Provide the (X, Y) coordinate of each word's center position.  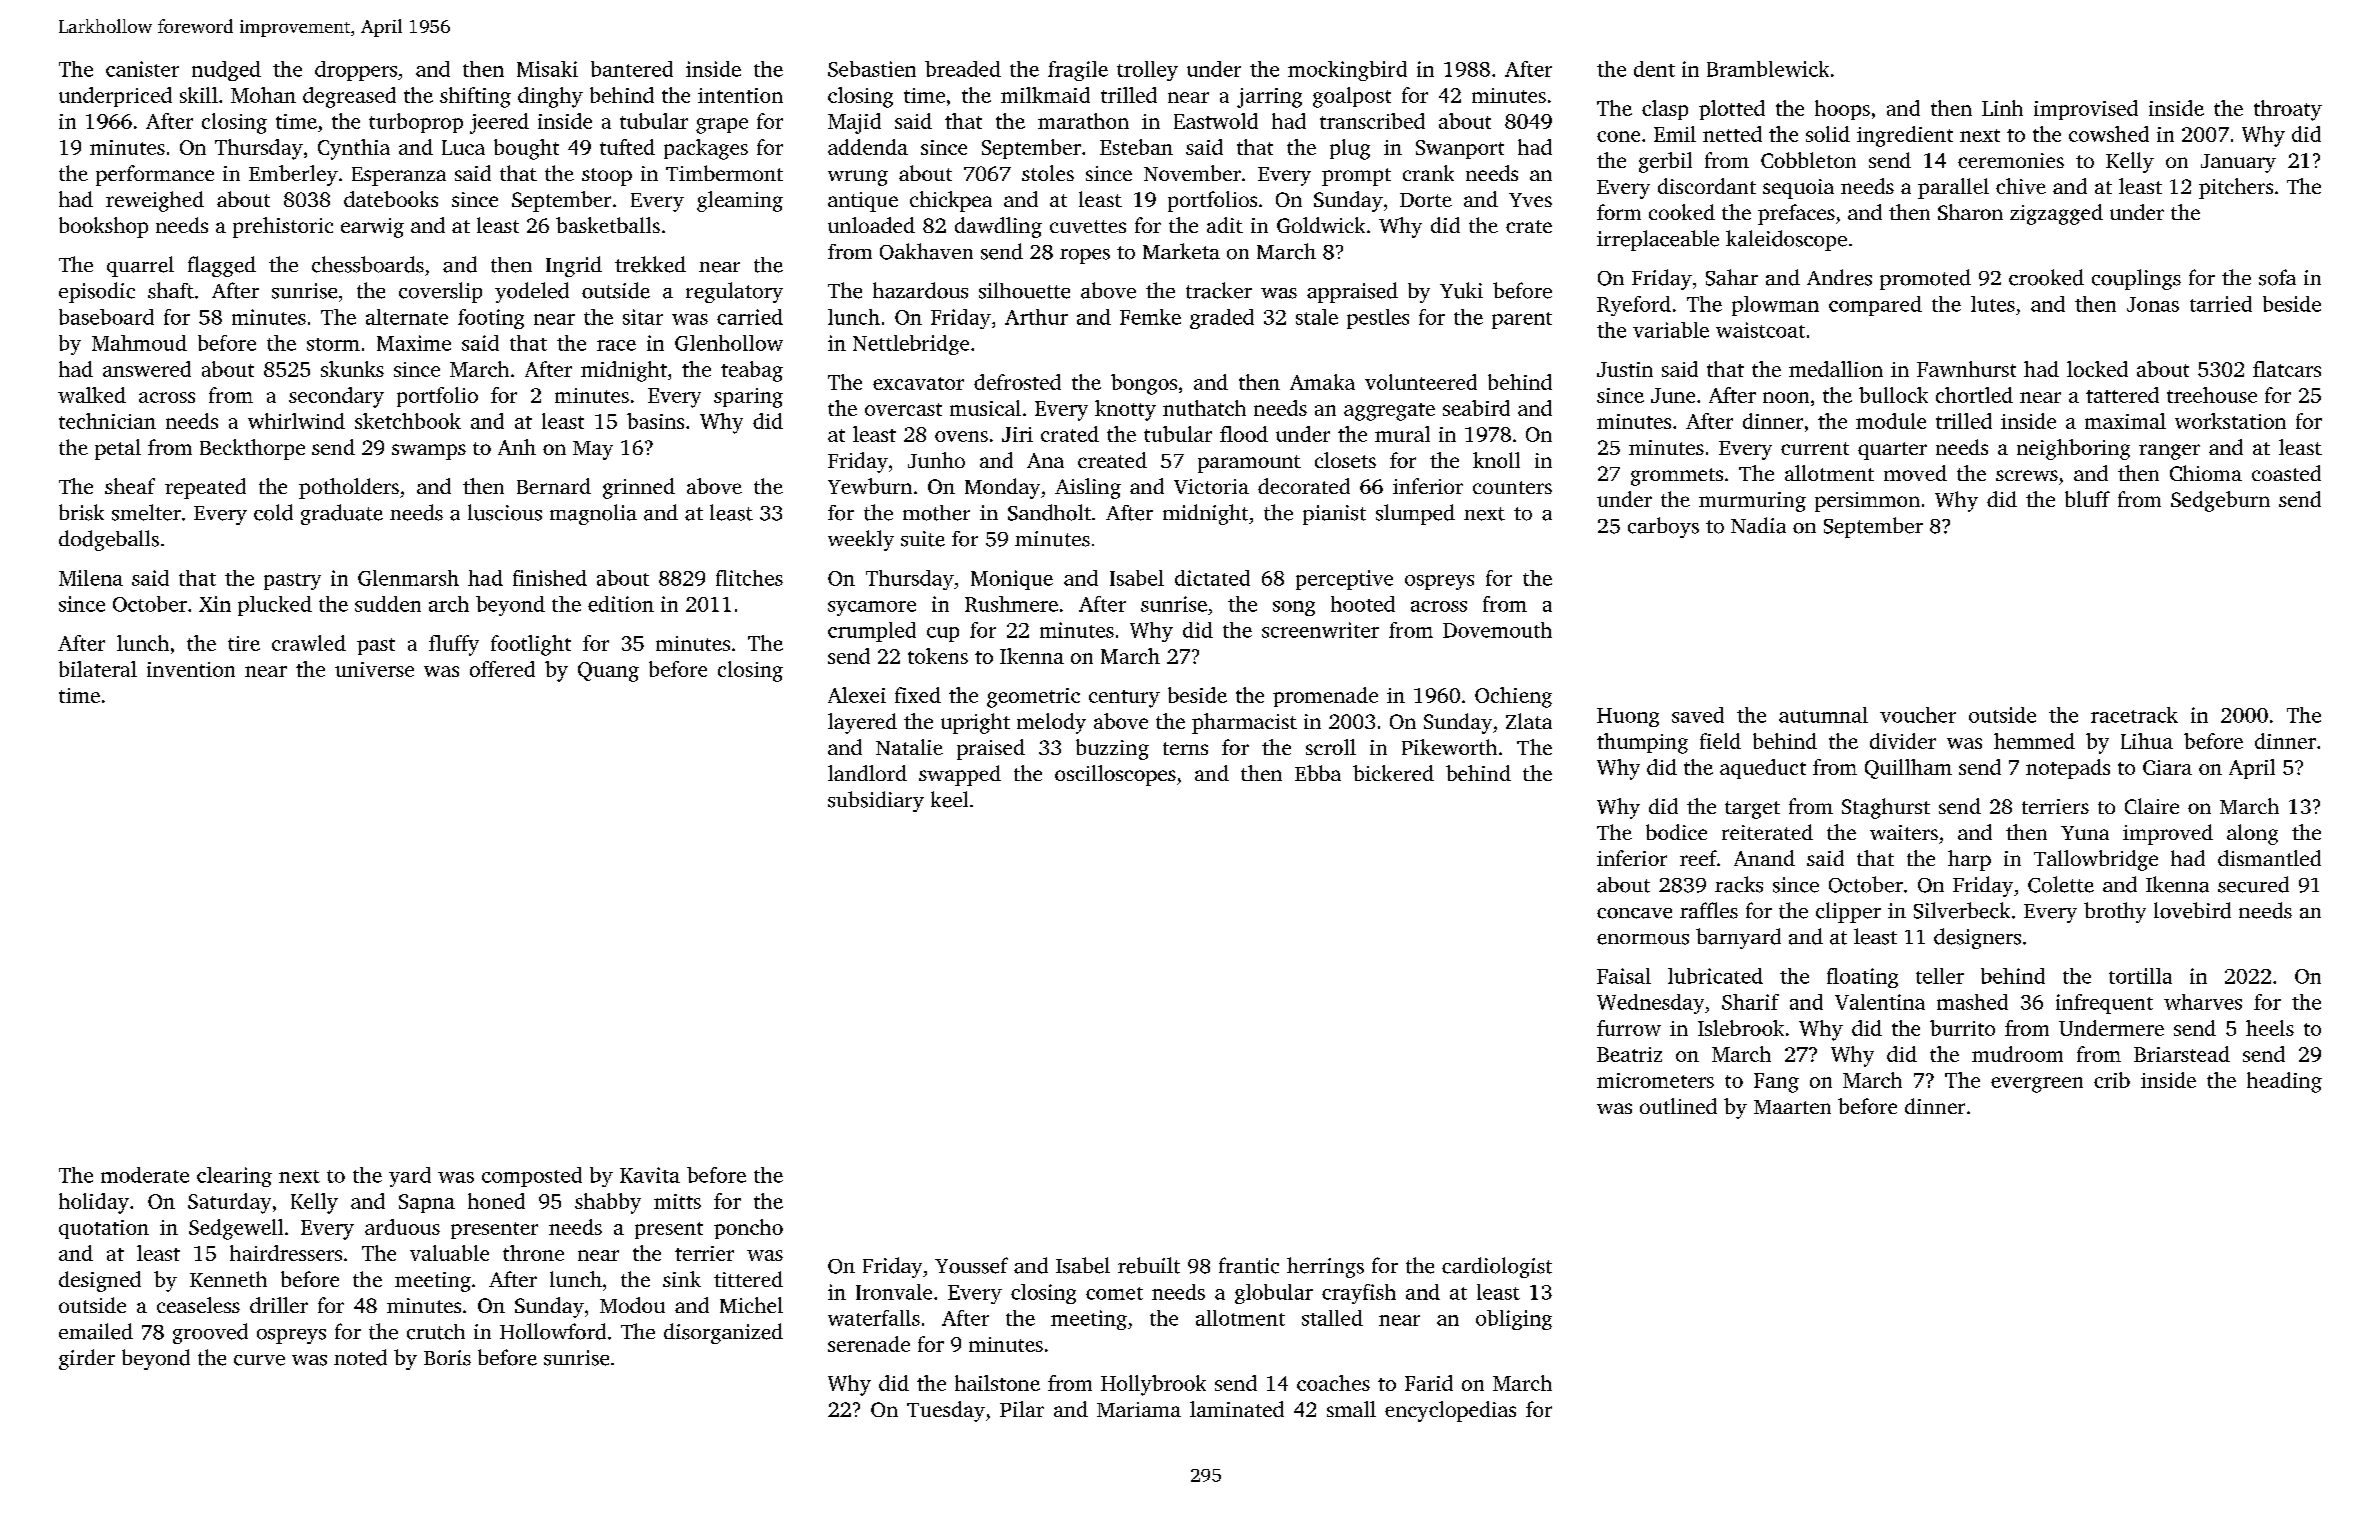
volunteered (1421, 382)
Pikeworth (1449, 747)
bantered (632, 69)
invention (191, 669)
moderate (145, 1175)
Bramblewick (1768, 69)
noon (1786, 397)
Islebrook (1741, 1028)
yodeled (532, 292)
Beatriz (1629, 1054)
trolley (1147, 71)
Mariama (1139, 1409)
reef (1698, 858)
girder (87, 1359)
